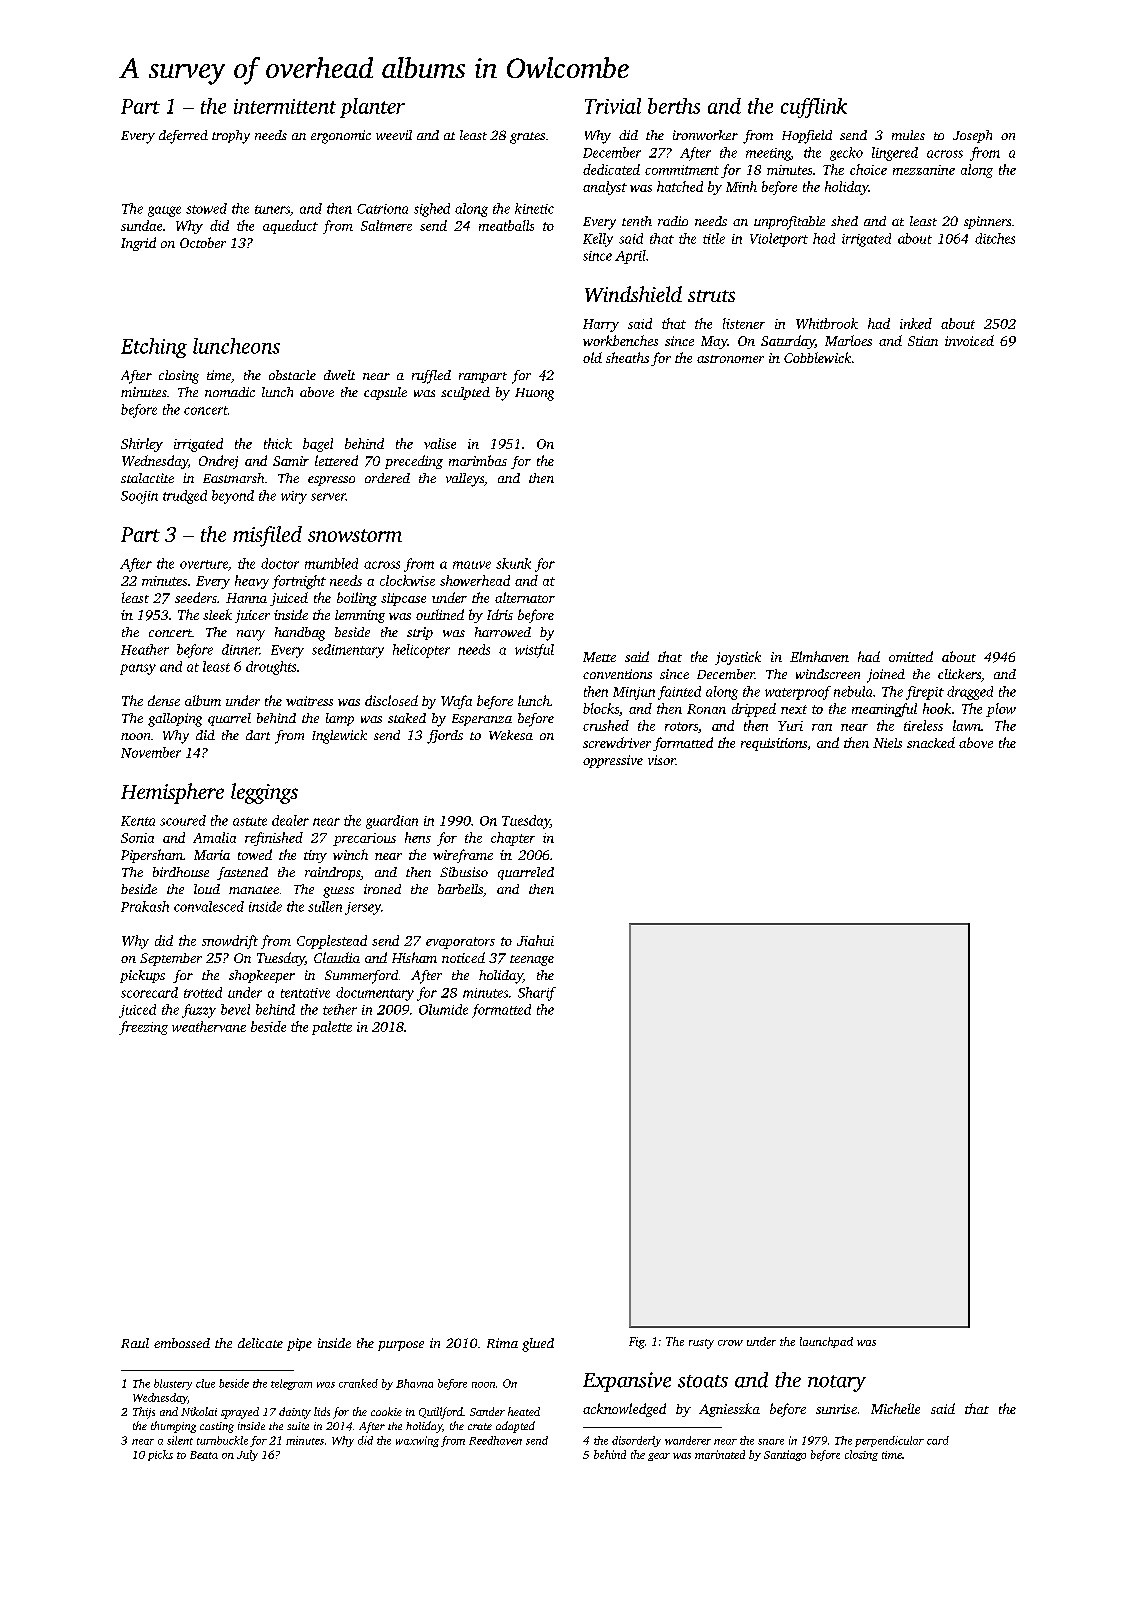  Describe the element at coordinates (817, 357) in the document. I see `Cobblewick` at that location.
